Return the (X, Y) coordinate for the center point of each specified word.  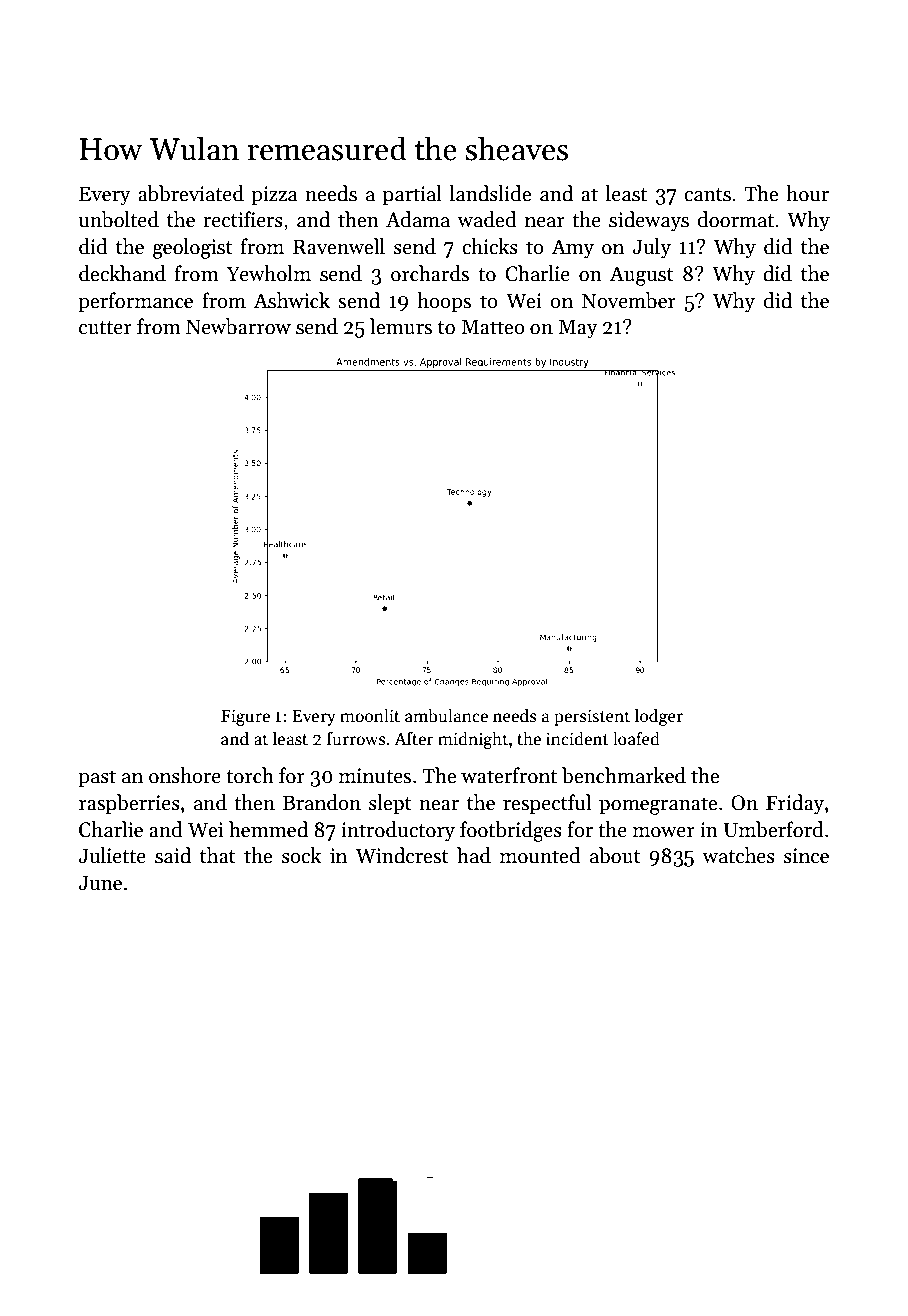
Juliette (112, 855)
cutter (105, 328)
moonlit (370, 715)
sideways (649, 221)
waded (487, 219)
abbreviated (191, 193)
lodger (658, 717)
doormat (736, 219)
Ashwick (291, 300)
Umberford (774, 829)
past (97, 778)
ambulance (446, 715)
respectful (547, 804)
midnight (473, 740)
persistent (592, 717)
